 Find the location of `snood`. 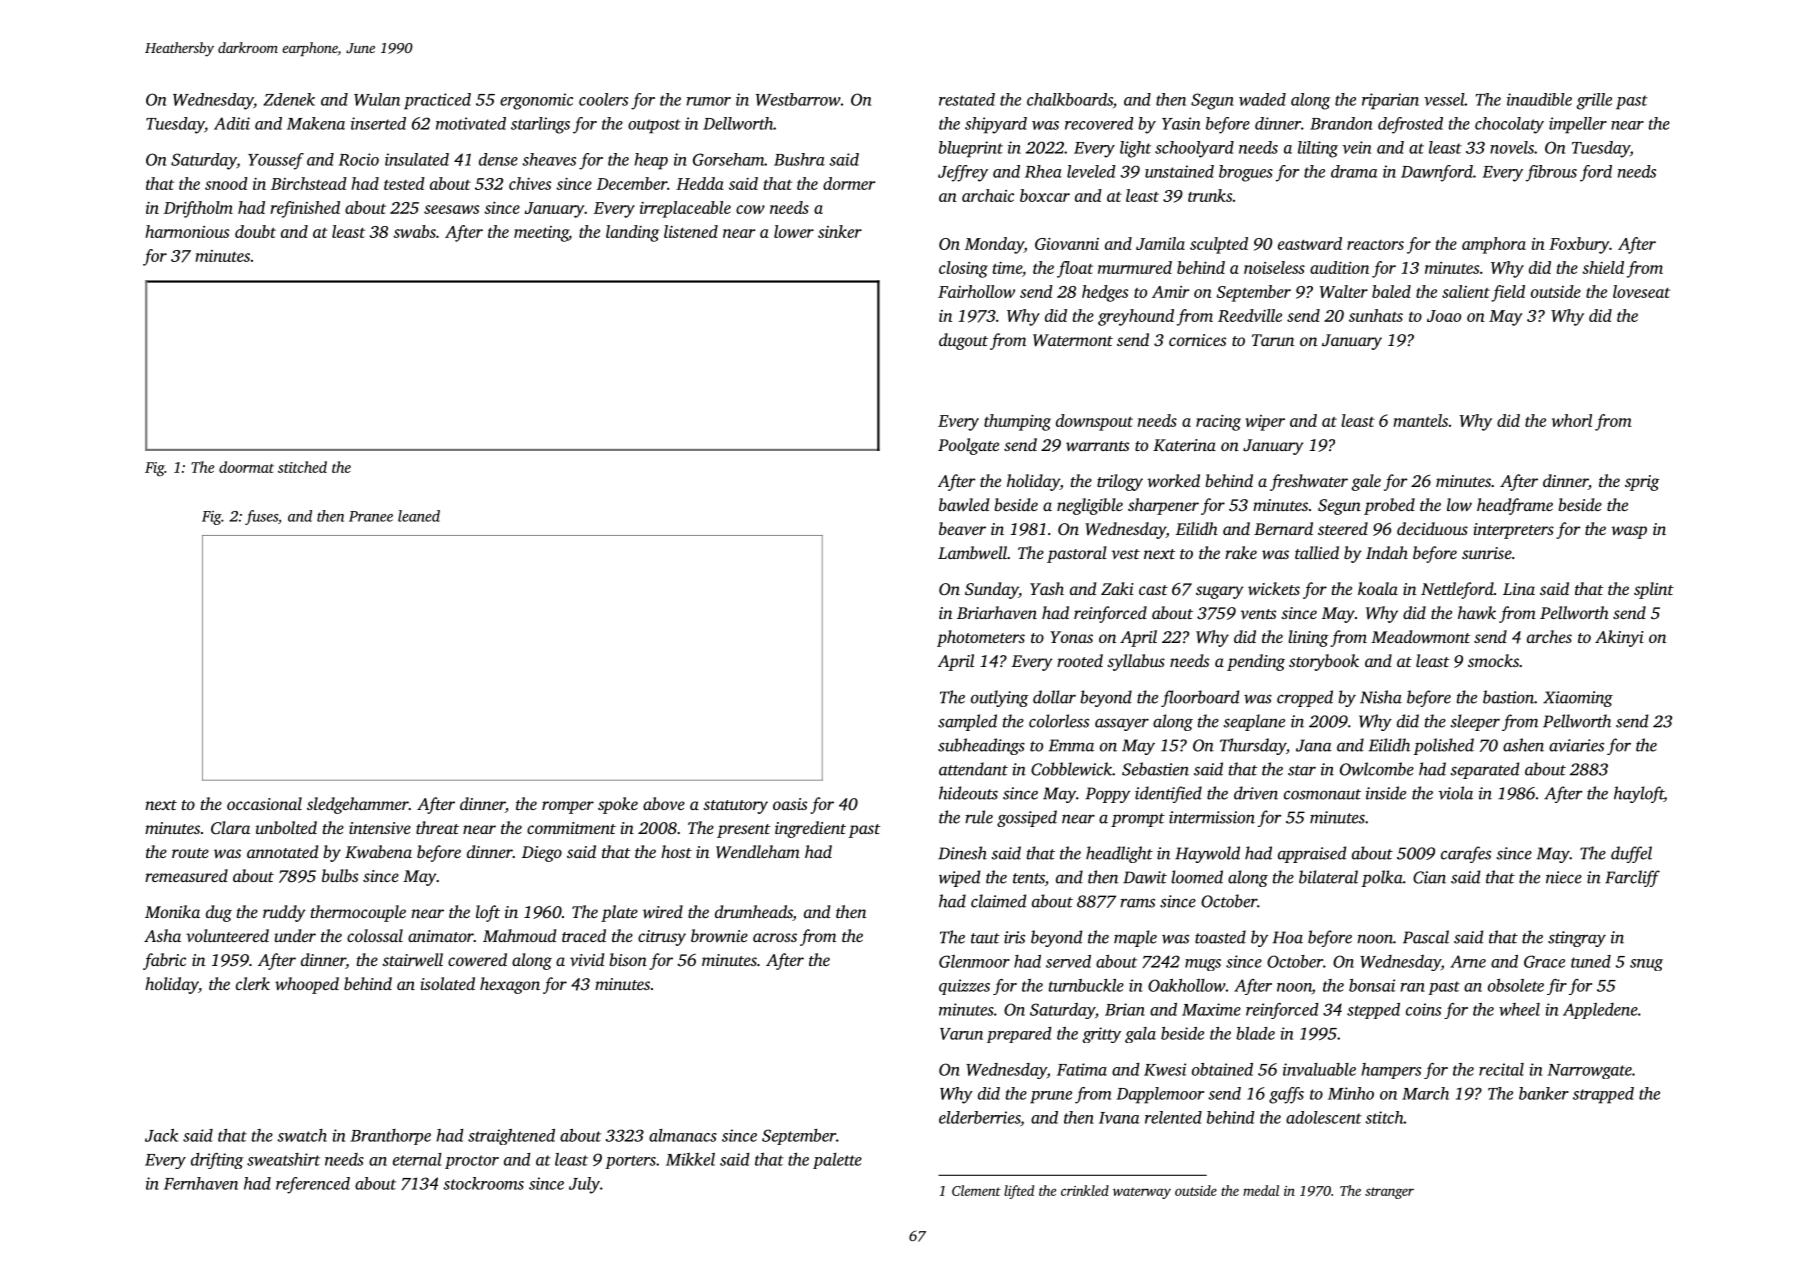

snood is located at coordinates (226, 183).
